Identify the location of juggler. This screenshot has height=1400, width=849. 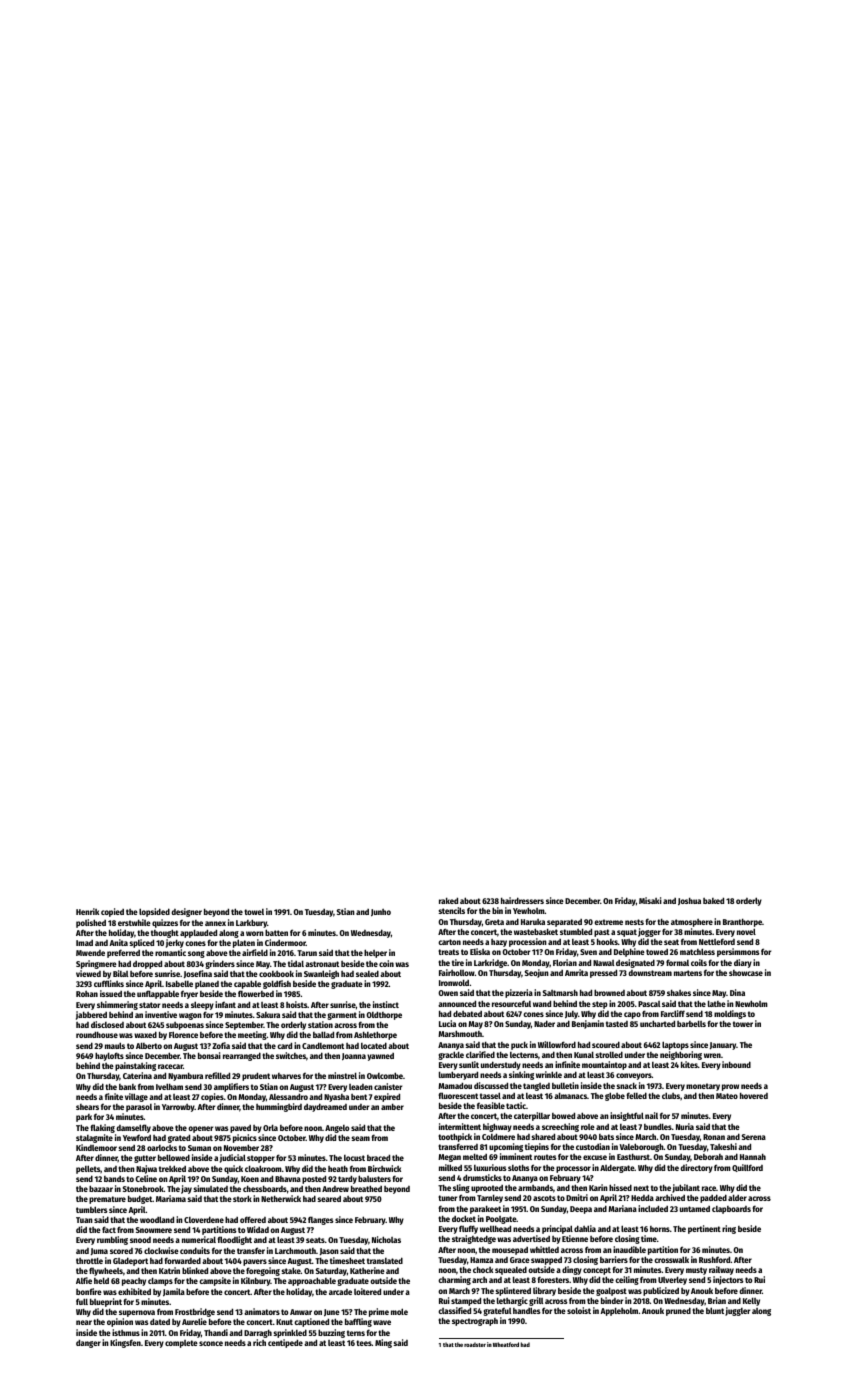
(737, 1311).
